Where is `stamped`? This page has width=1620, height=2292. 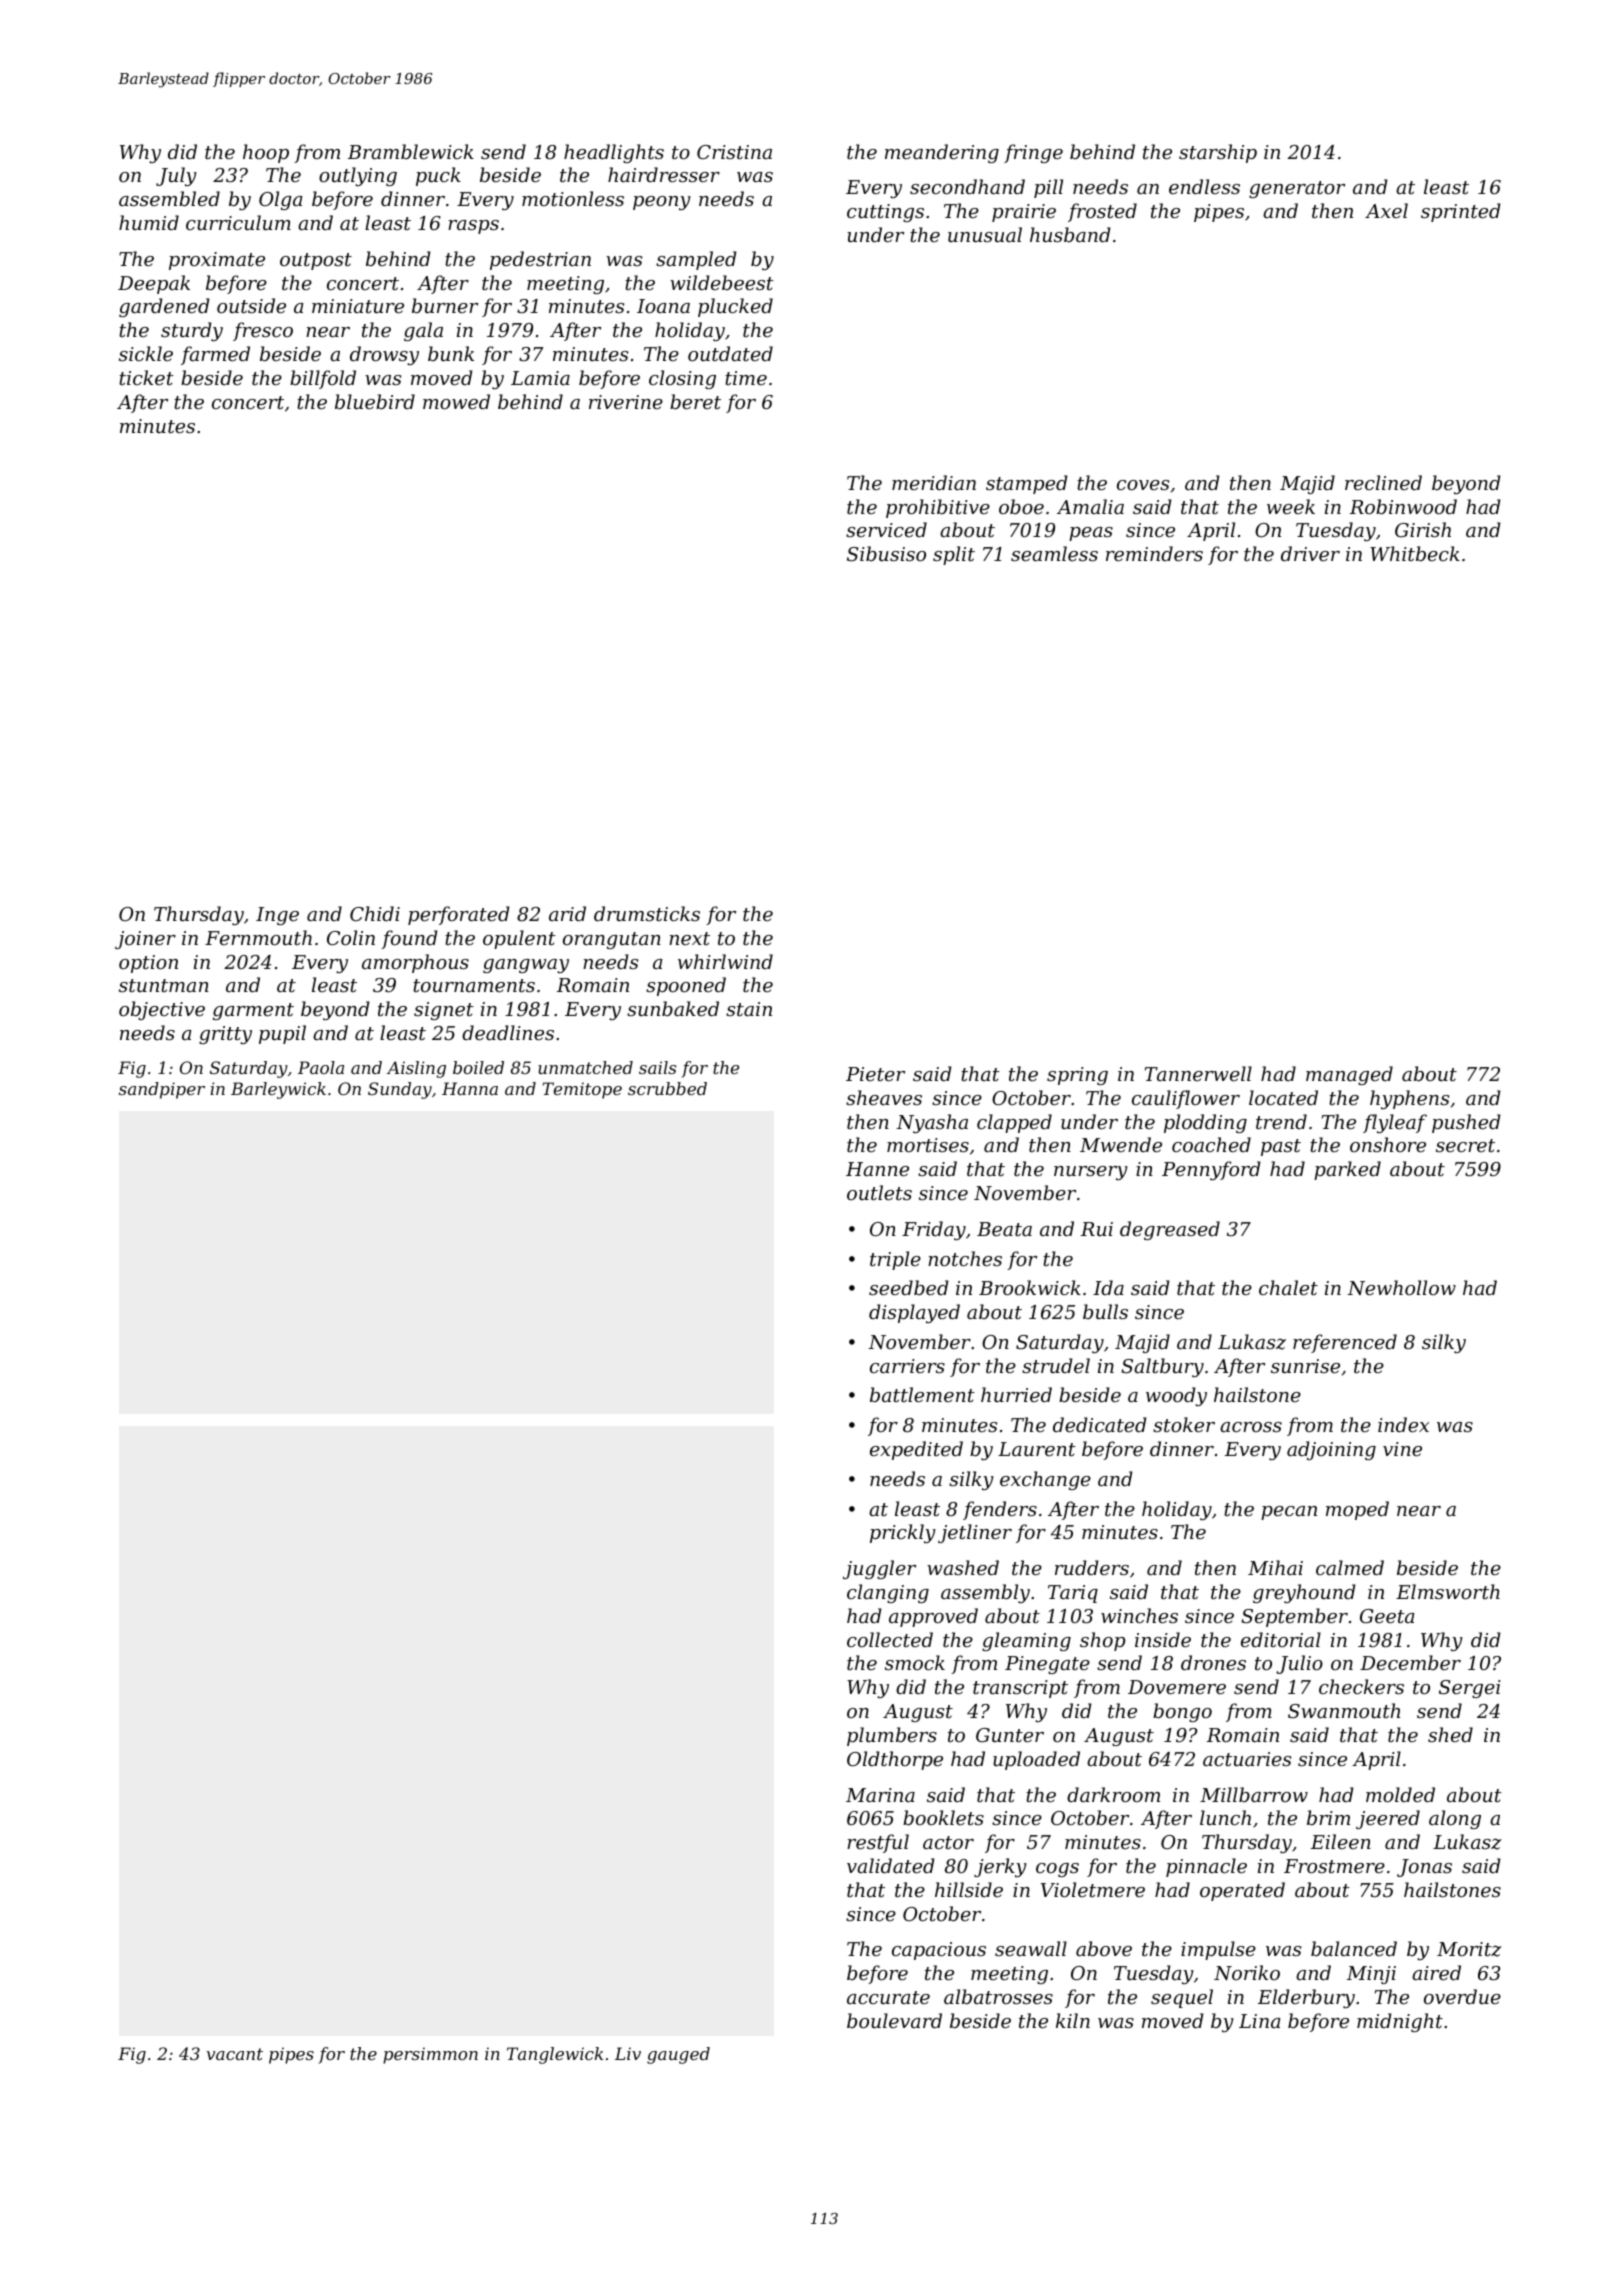
stamped is located at coordinates (1026, 484).
